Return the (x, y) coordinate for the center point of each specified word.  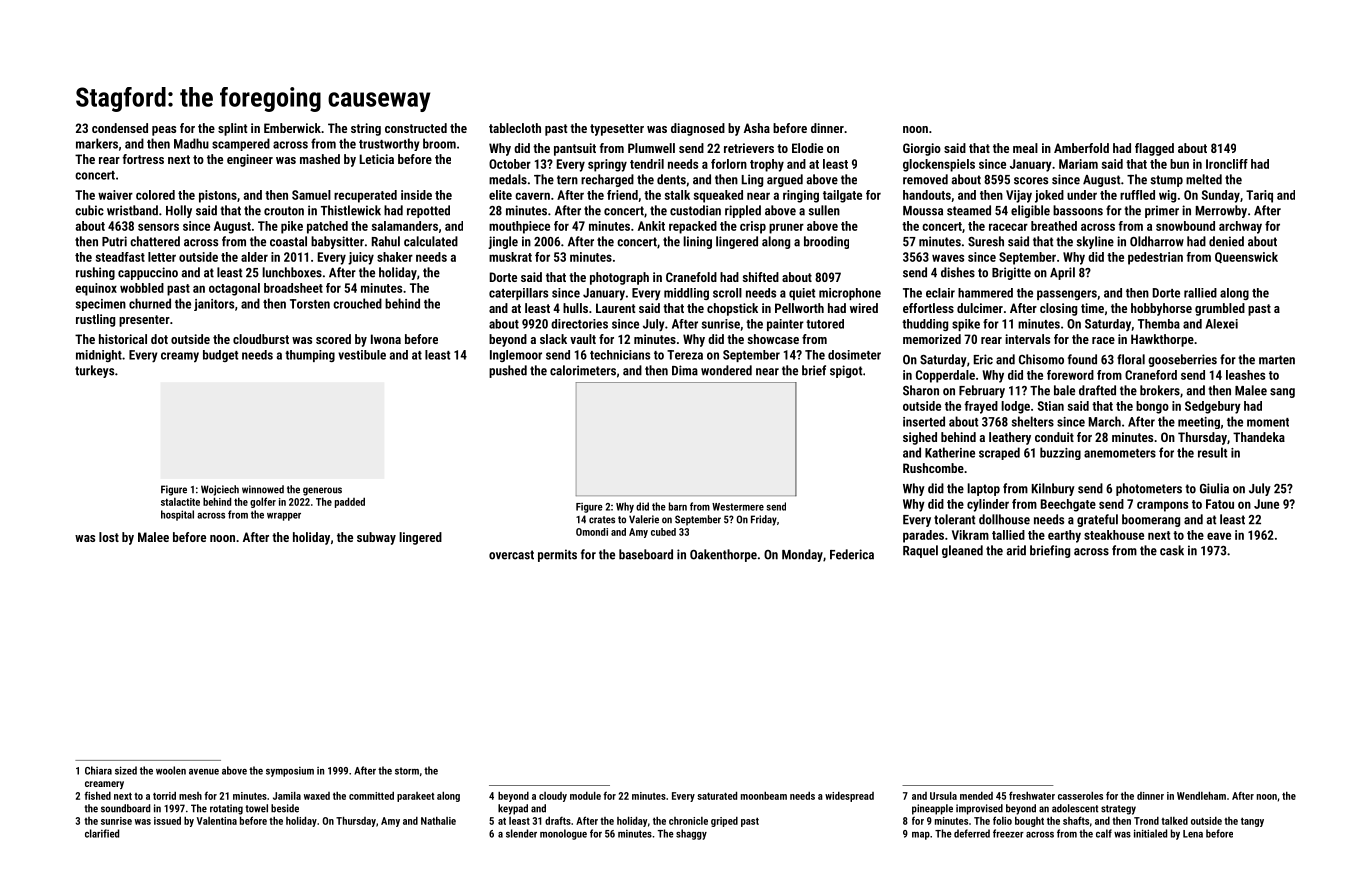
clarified (102, 833)
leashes (1245, 375)
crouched (357, 303)
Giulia (1214, 488)
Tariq (1259, 196)
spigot (846, 371)
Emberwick (292, 128)
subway (376, 538)
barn (678, 506)
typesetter (617, 130)
